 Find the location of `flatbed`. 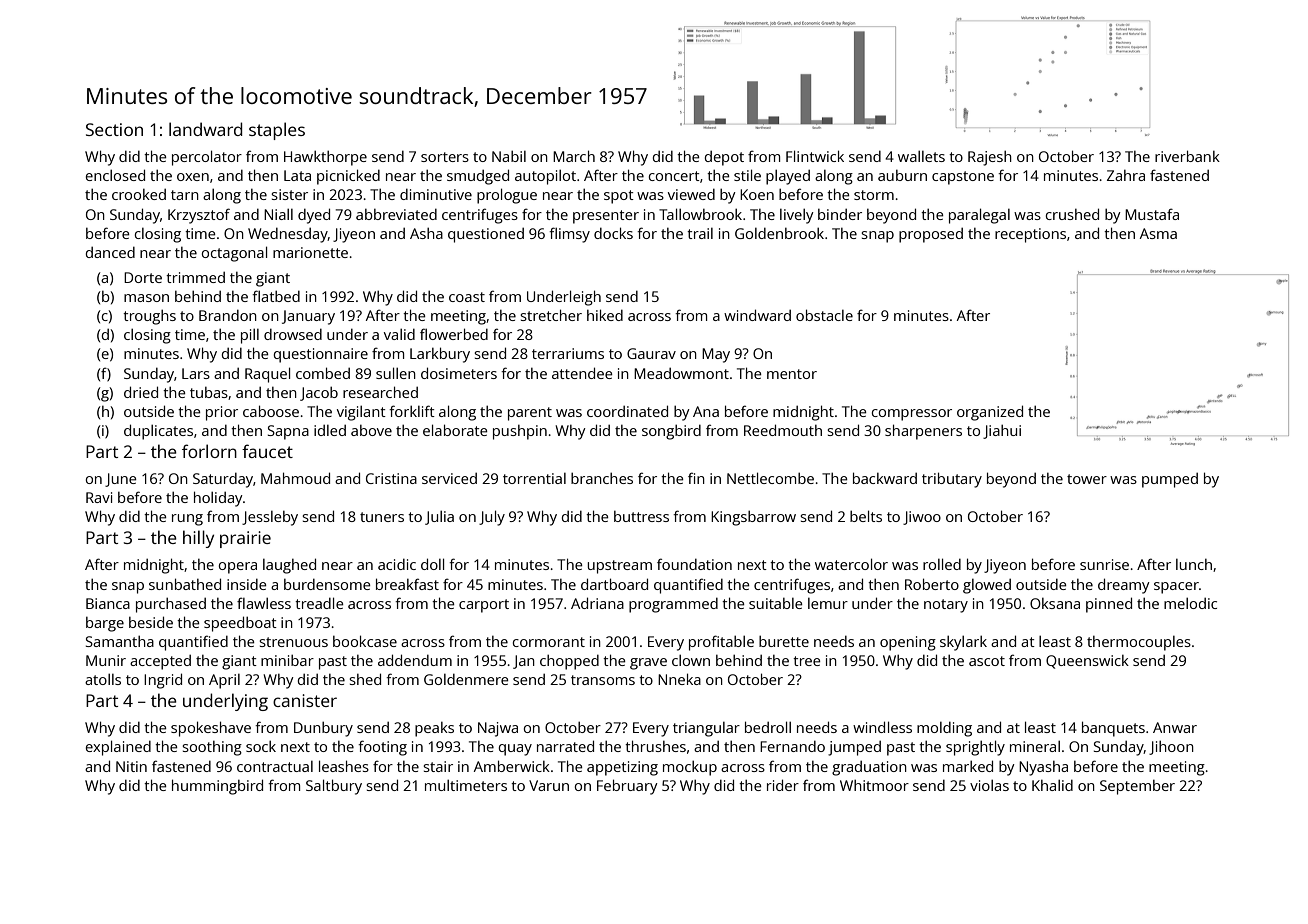

flatbed is located at coordinates (276, 296).
